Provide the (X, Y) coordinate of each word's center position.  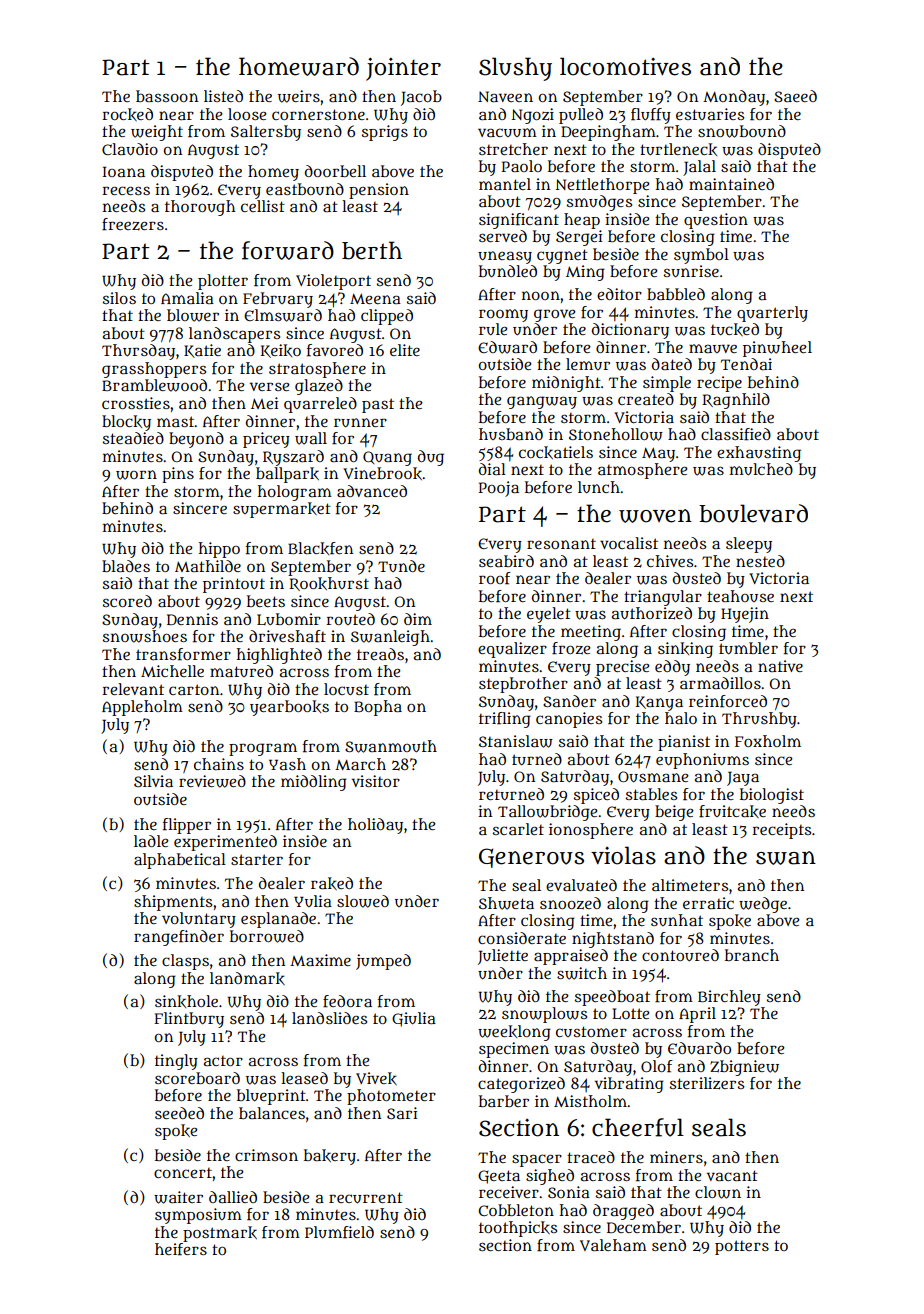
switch (582, 973)
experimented (225, 843)
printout (234, 585)
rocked (127, 114)
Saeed (795, 96)
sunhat (677, 920)
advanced (372, 491)
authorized (652, 613)
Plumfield (339, 1232)
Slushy (515, 69)
